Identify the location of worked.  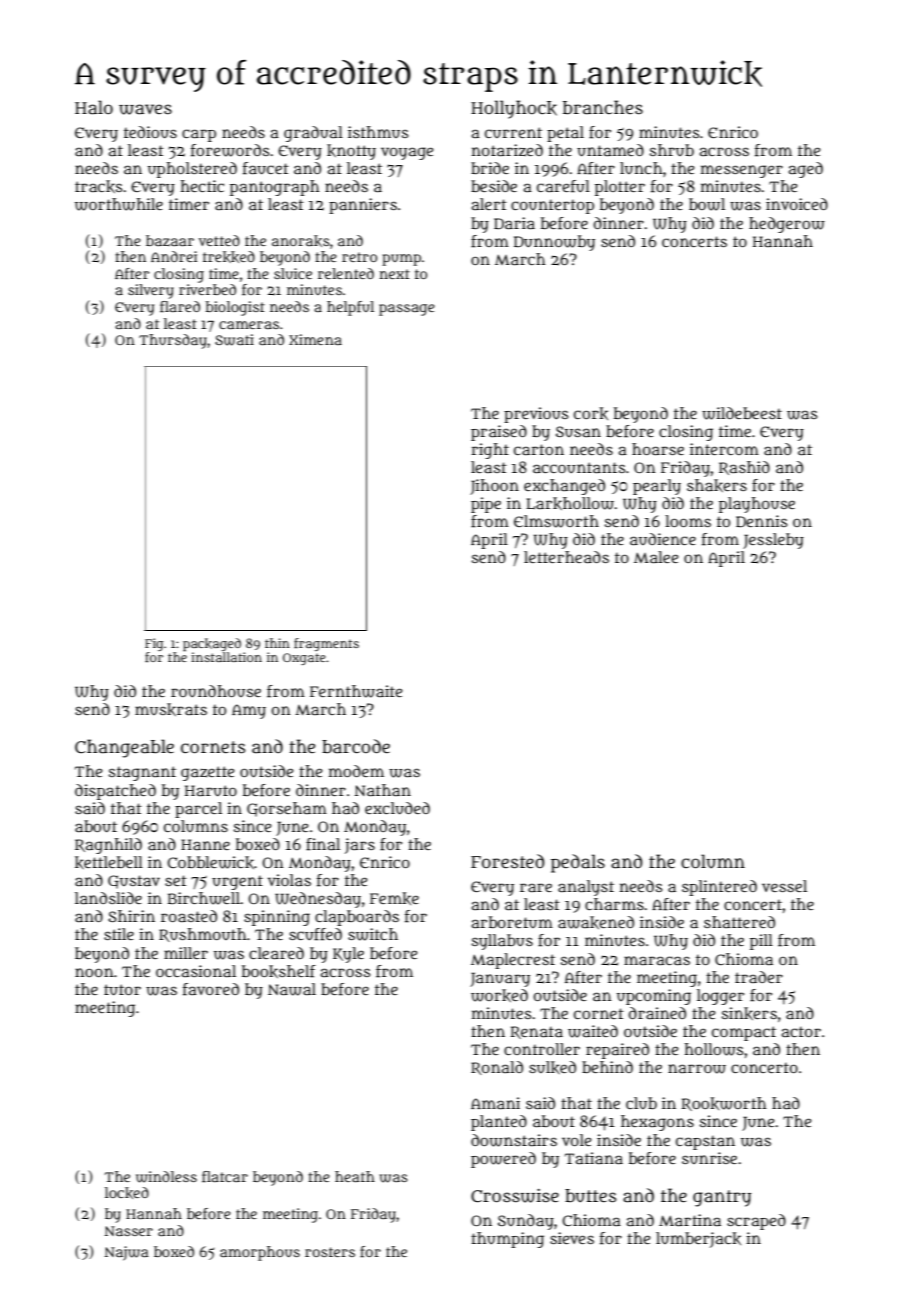
(499, 995).
